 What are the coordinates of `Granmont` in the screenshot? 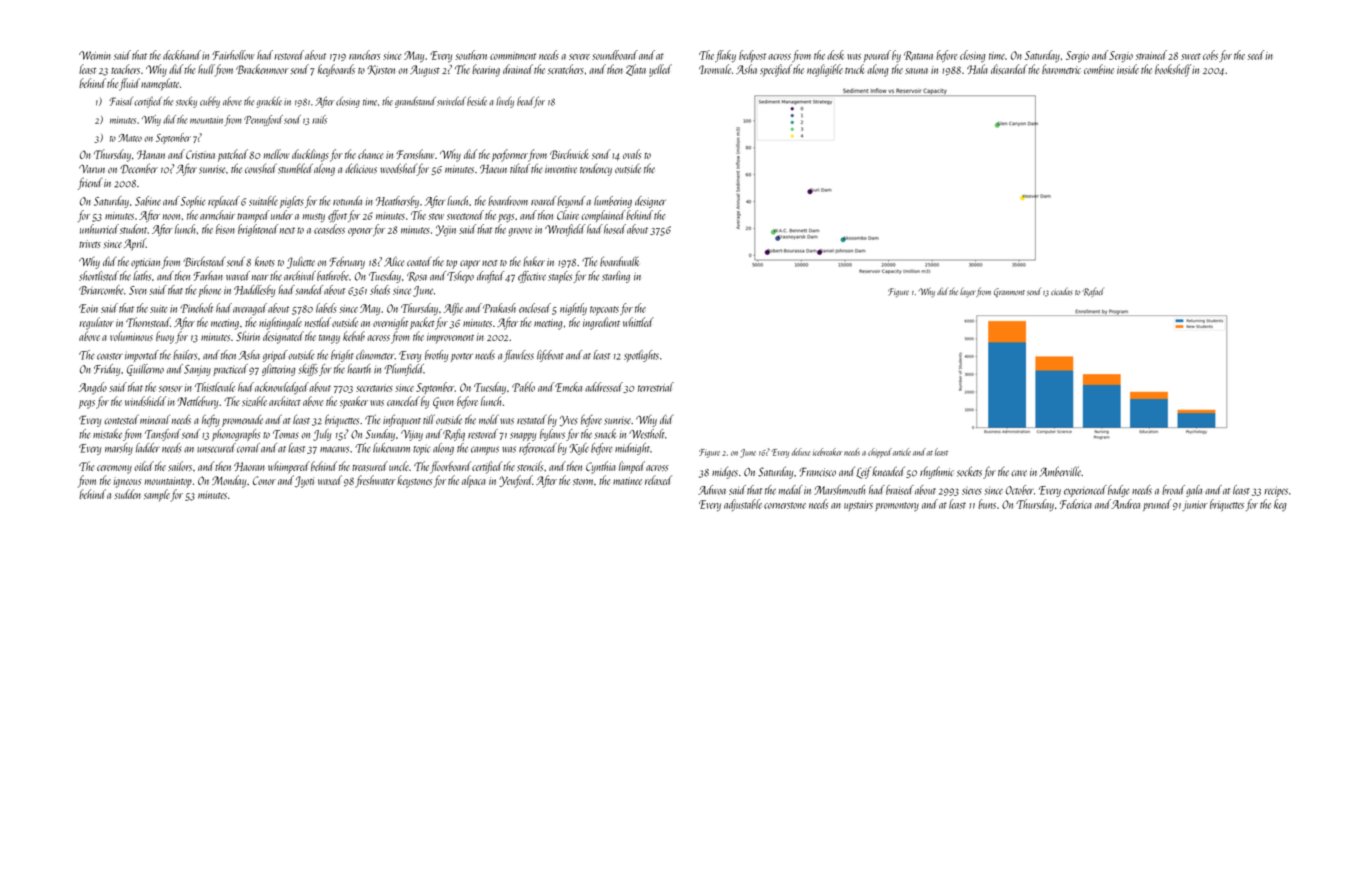 It's located at (1009, 292).
